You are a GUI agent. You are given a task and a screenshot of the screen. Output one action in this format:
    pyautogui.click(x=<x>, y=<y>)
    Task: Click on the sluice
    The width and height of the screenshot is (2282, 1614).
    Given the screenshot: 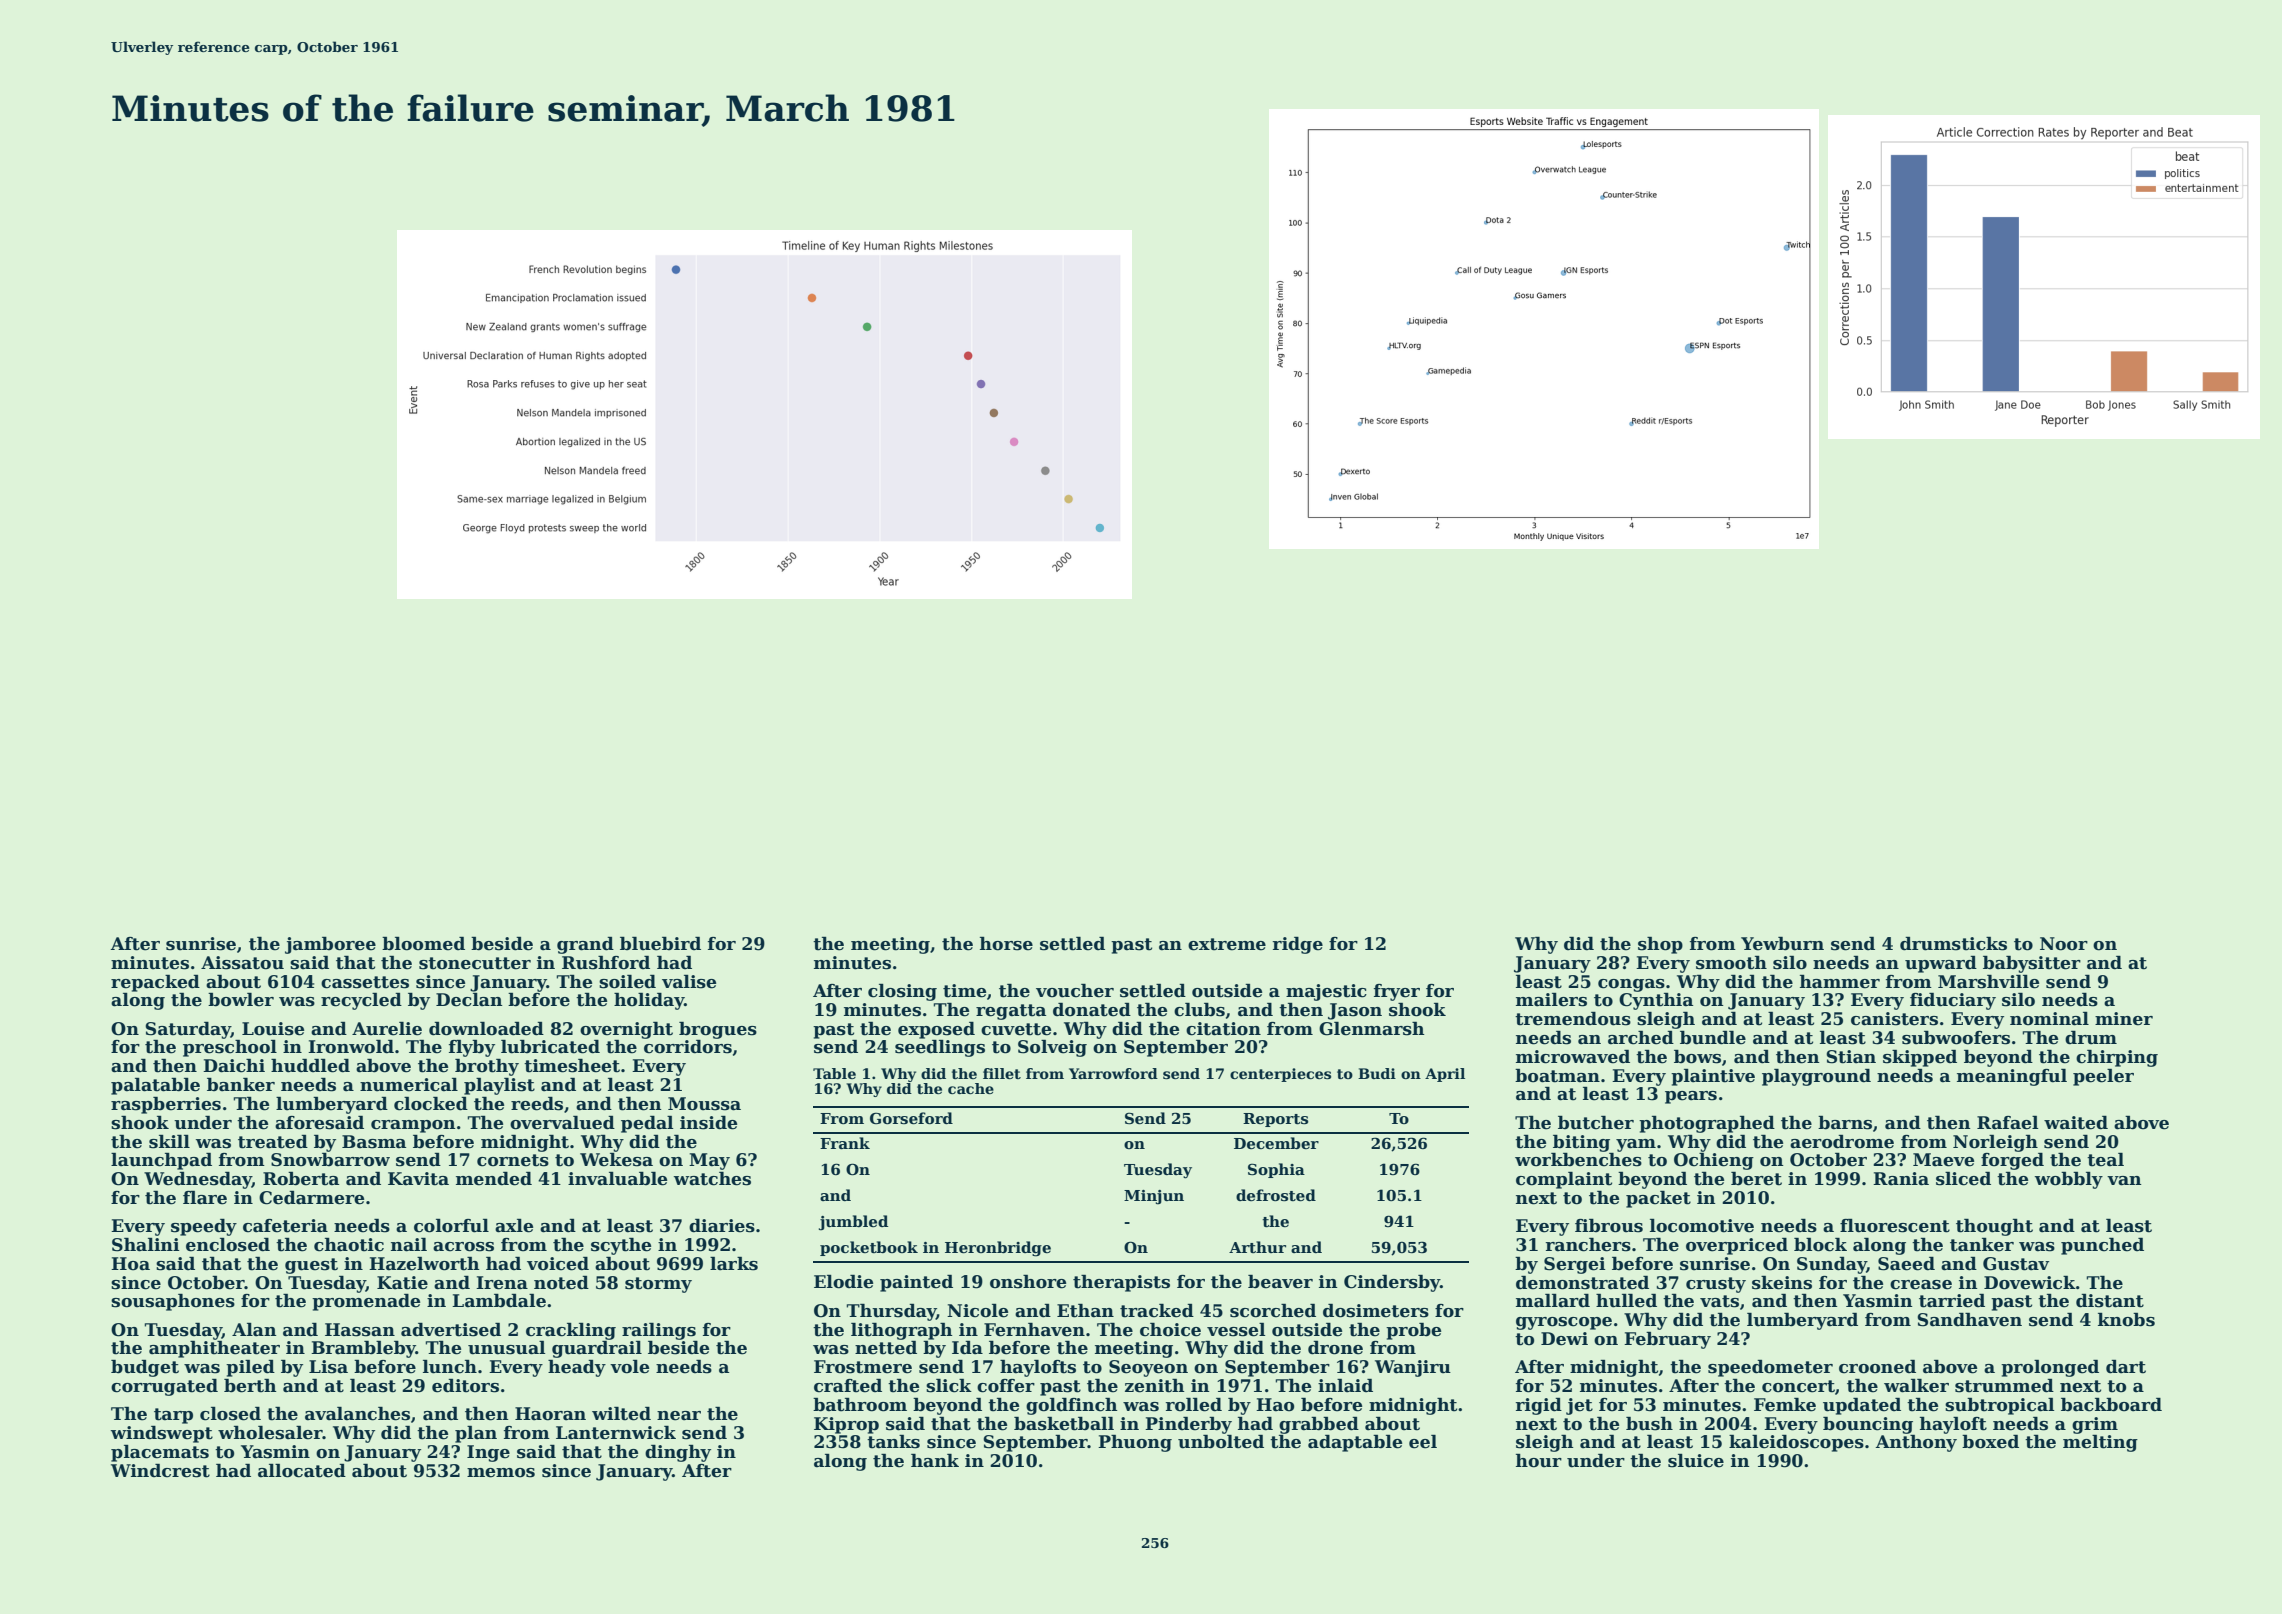 What is the action you would take?
    pyautogui.click(x=1696, y=1461)
